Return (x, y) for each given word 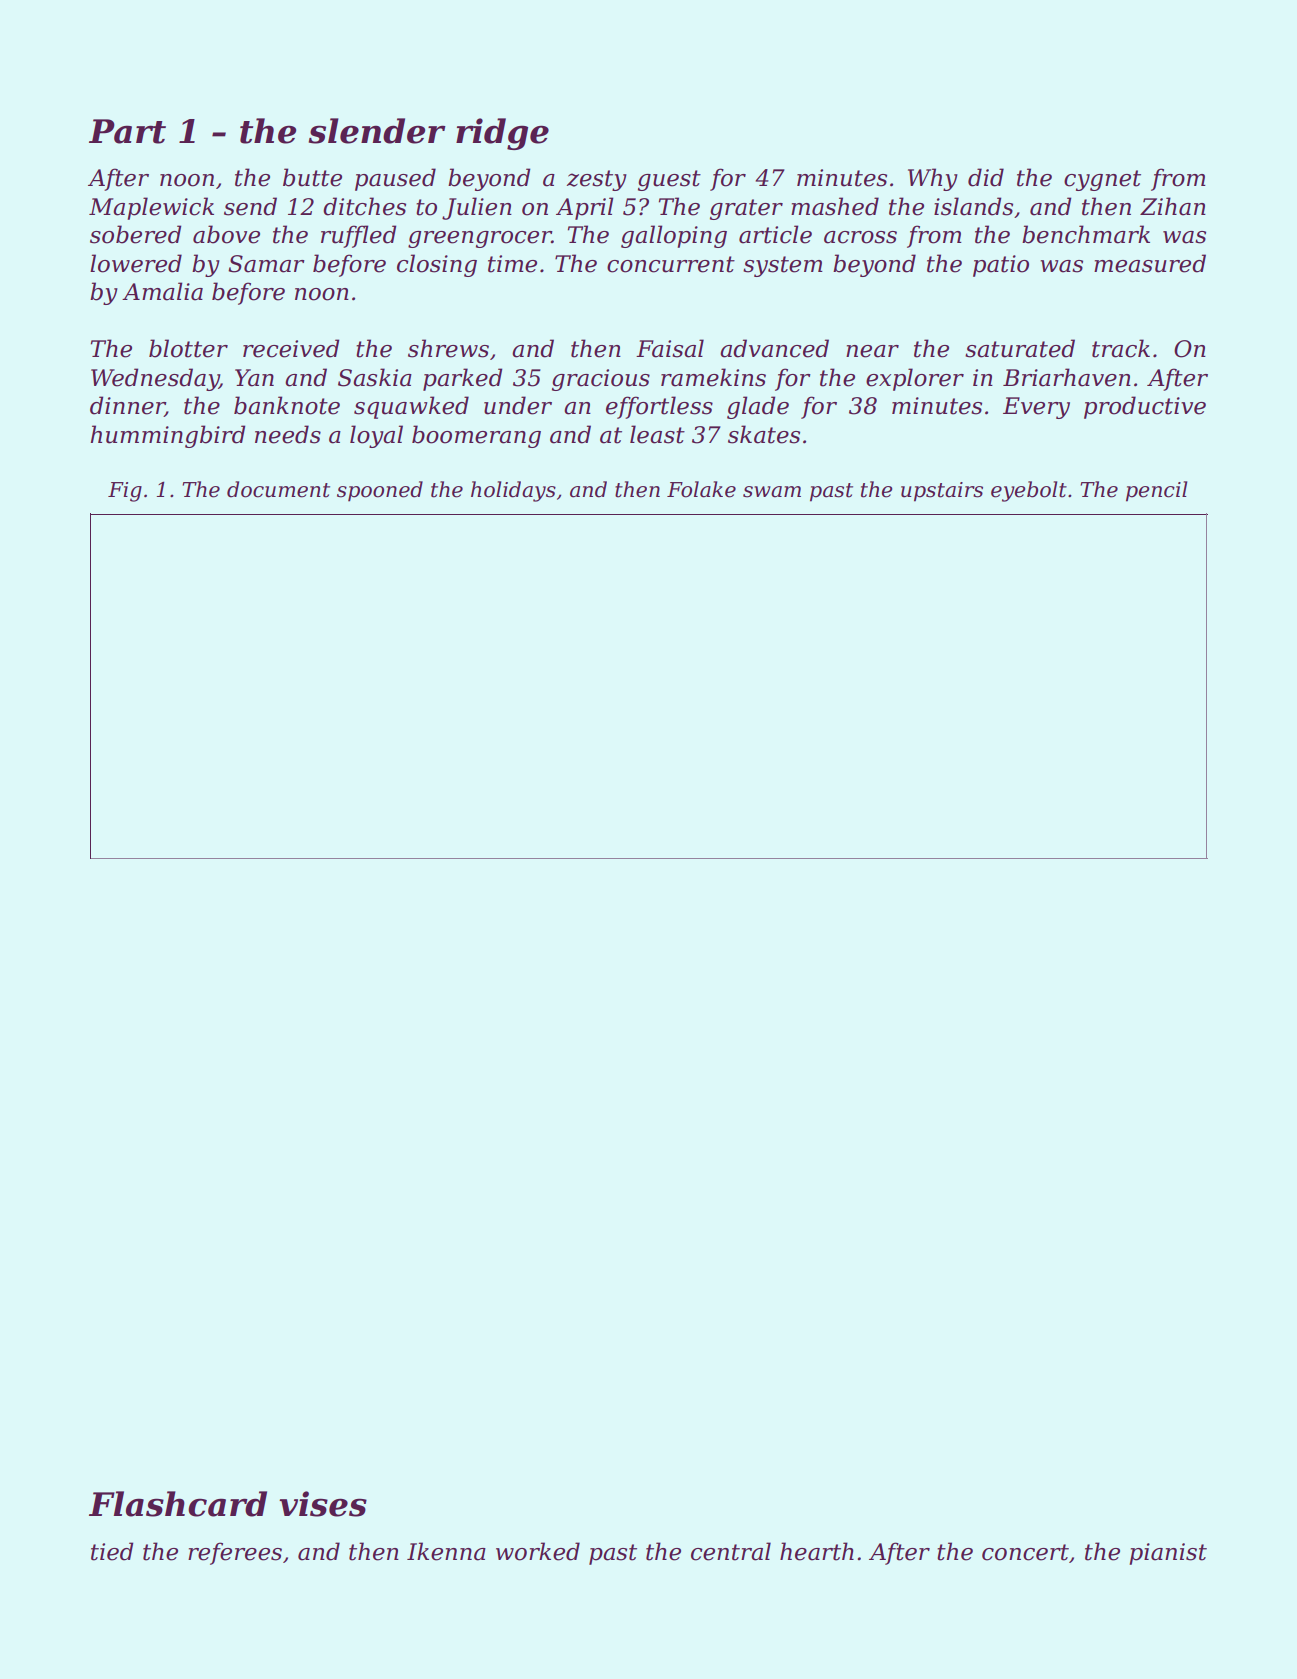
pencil (1156, 491)
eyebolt (1029, 491)
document (278, 489)
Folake (701, 489)
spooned (380, 491)
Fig (125, 492)
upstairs (942, 492)
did (986, 177)
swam (772, 492)
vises (323, 1504)
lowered (136, 263)
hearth (817, 1551)
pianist (1168, 1554)
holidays (513, 491)
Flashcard (178, 1504)
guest (669, 180)
